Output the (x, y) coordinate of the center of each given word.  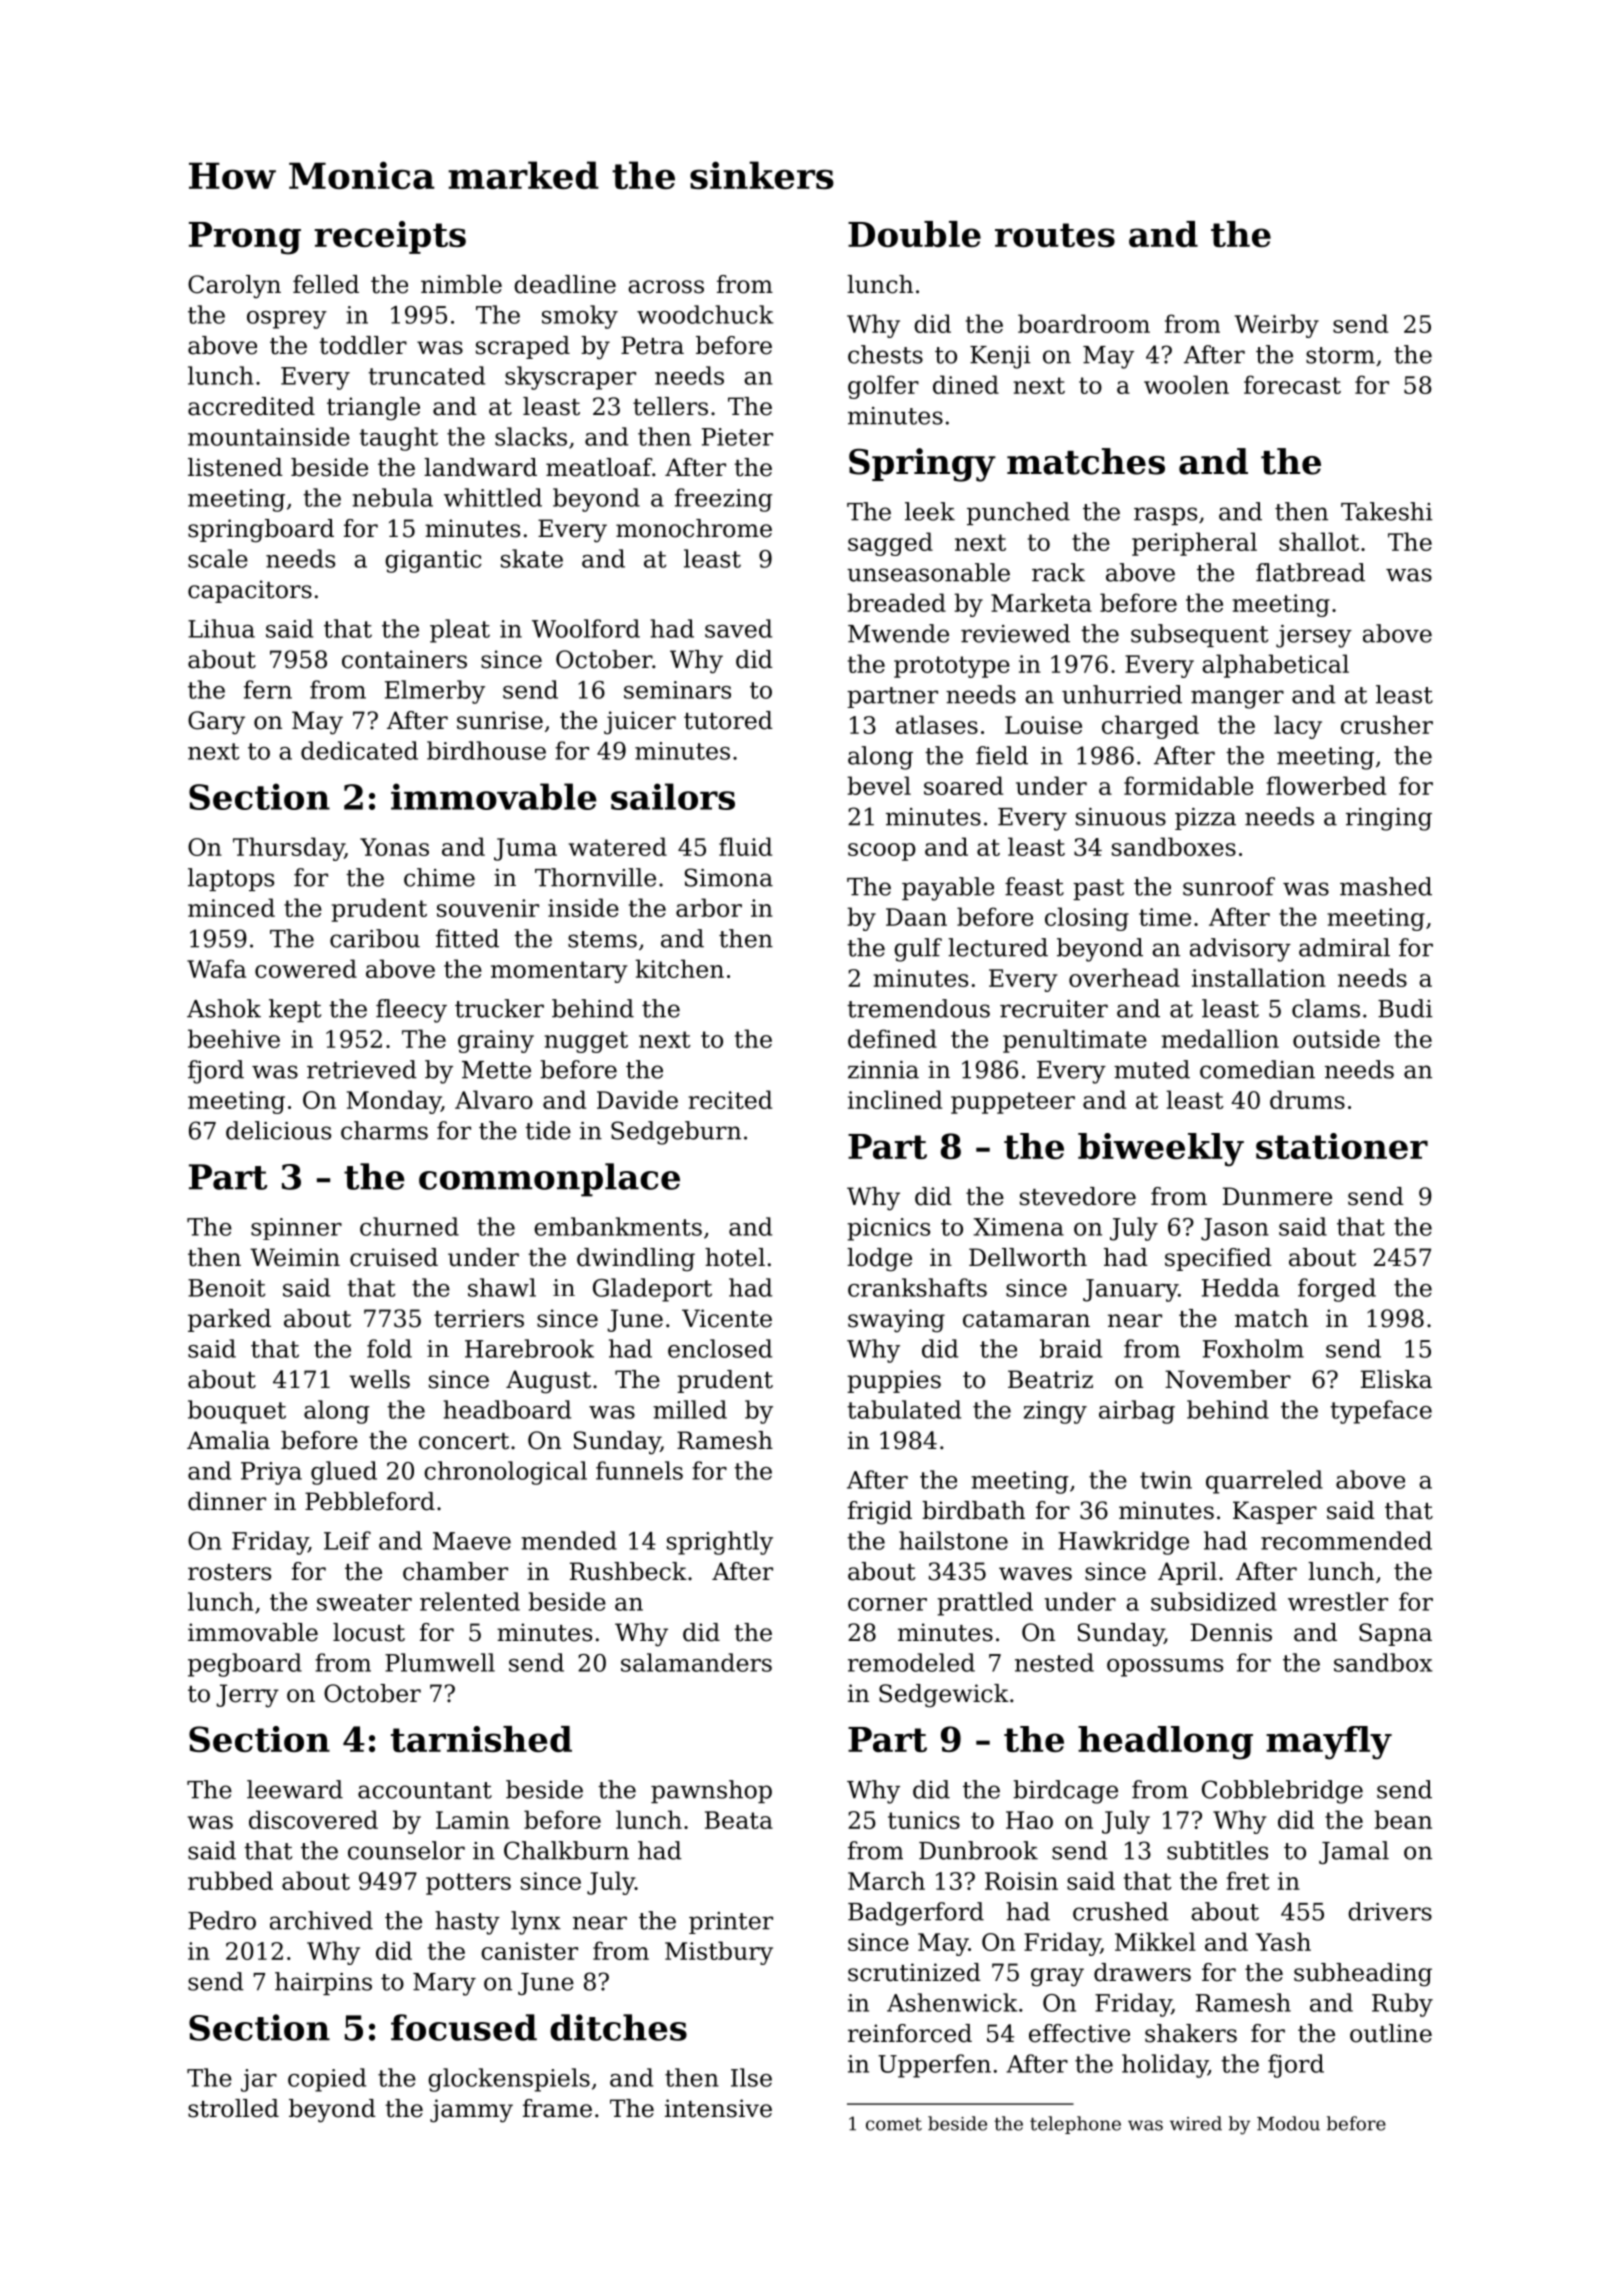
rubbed (230, 1880)
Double (914, 234)
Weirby (1277, 326)
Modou (1288, 2123)
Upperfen (934, 2066)
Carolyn (234, 287)
